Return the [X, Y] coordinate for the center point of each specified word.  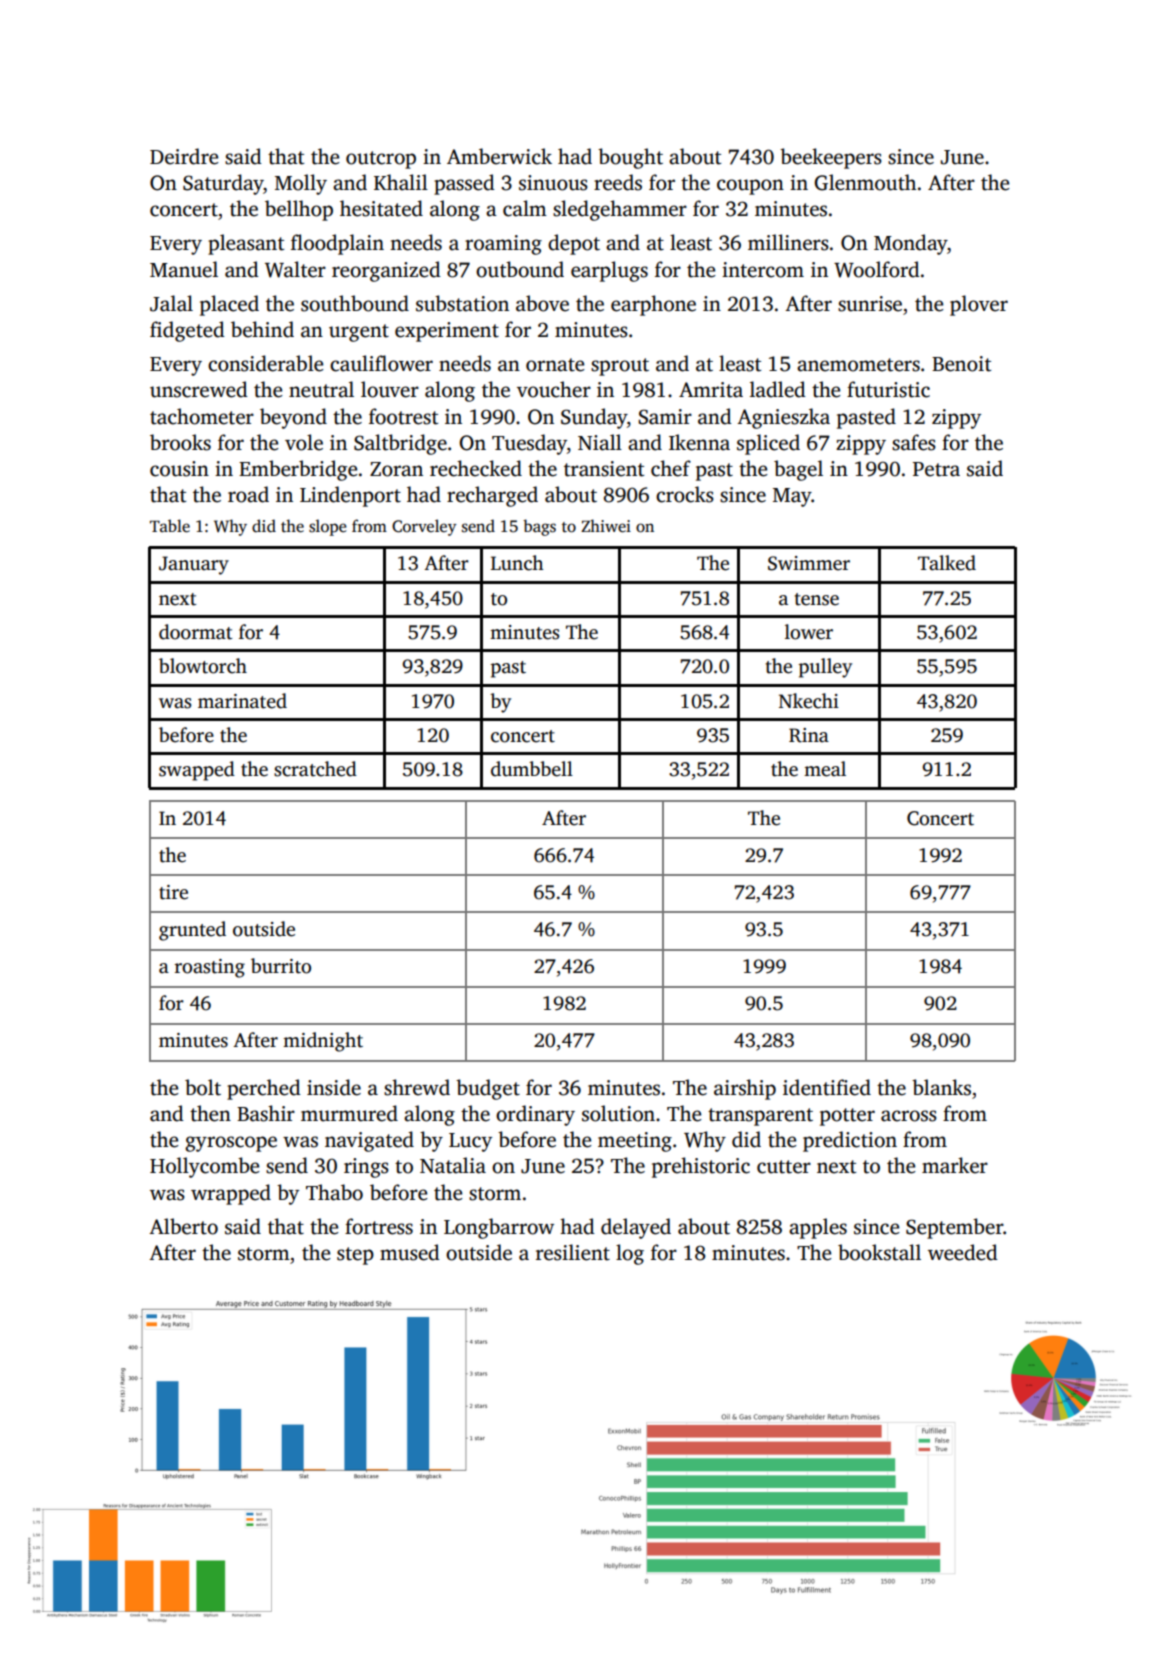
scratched [315, 769]
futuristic [888, 389]
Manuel [184, 269]
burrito [281, 966]
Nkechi [809, 701]
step [355, 1256]
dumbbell [532, 769]
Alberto [183, 1226]
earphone [653, 305]
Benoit [961, 364]
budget [488, 1089]
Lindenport [350, 496]
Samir [665, 417]
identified [827, 1087]
